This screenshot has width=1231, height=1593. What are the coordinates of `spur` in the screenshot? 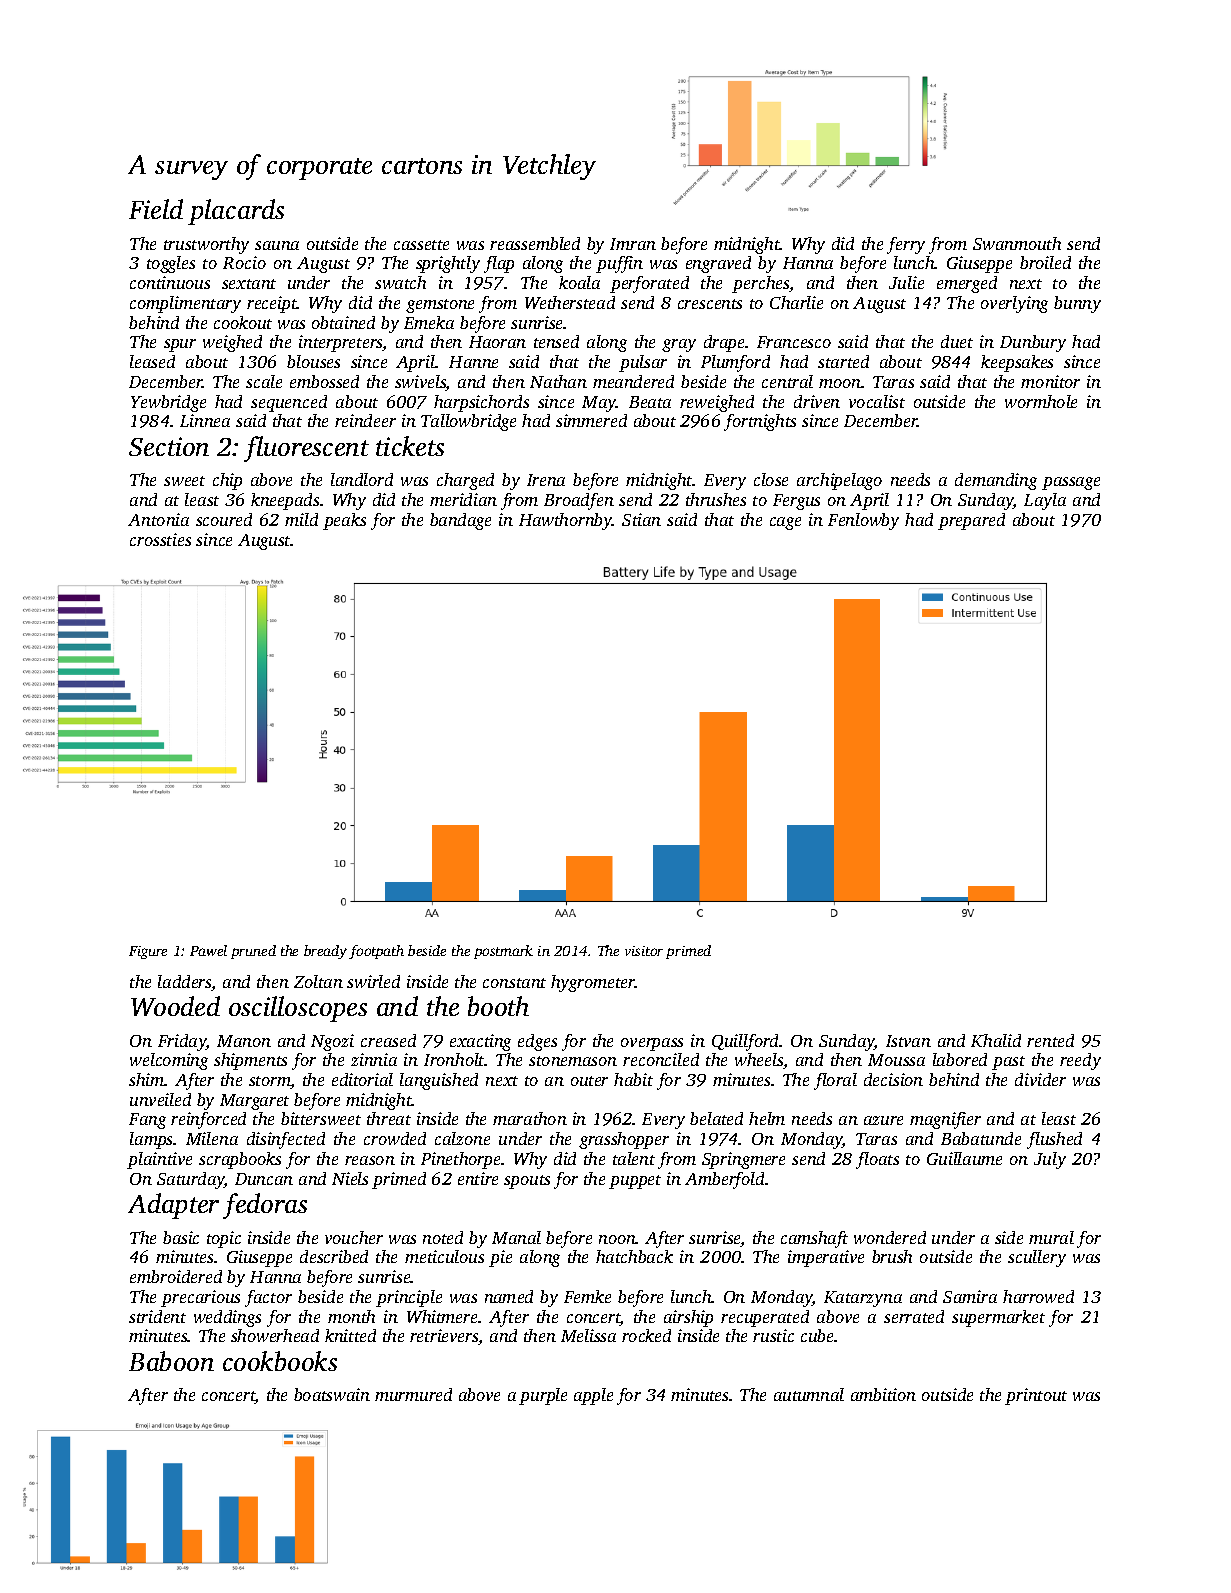 It's located at (180, 345).
